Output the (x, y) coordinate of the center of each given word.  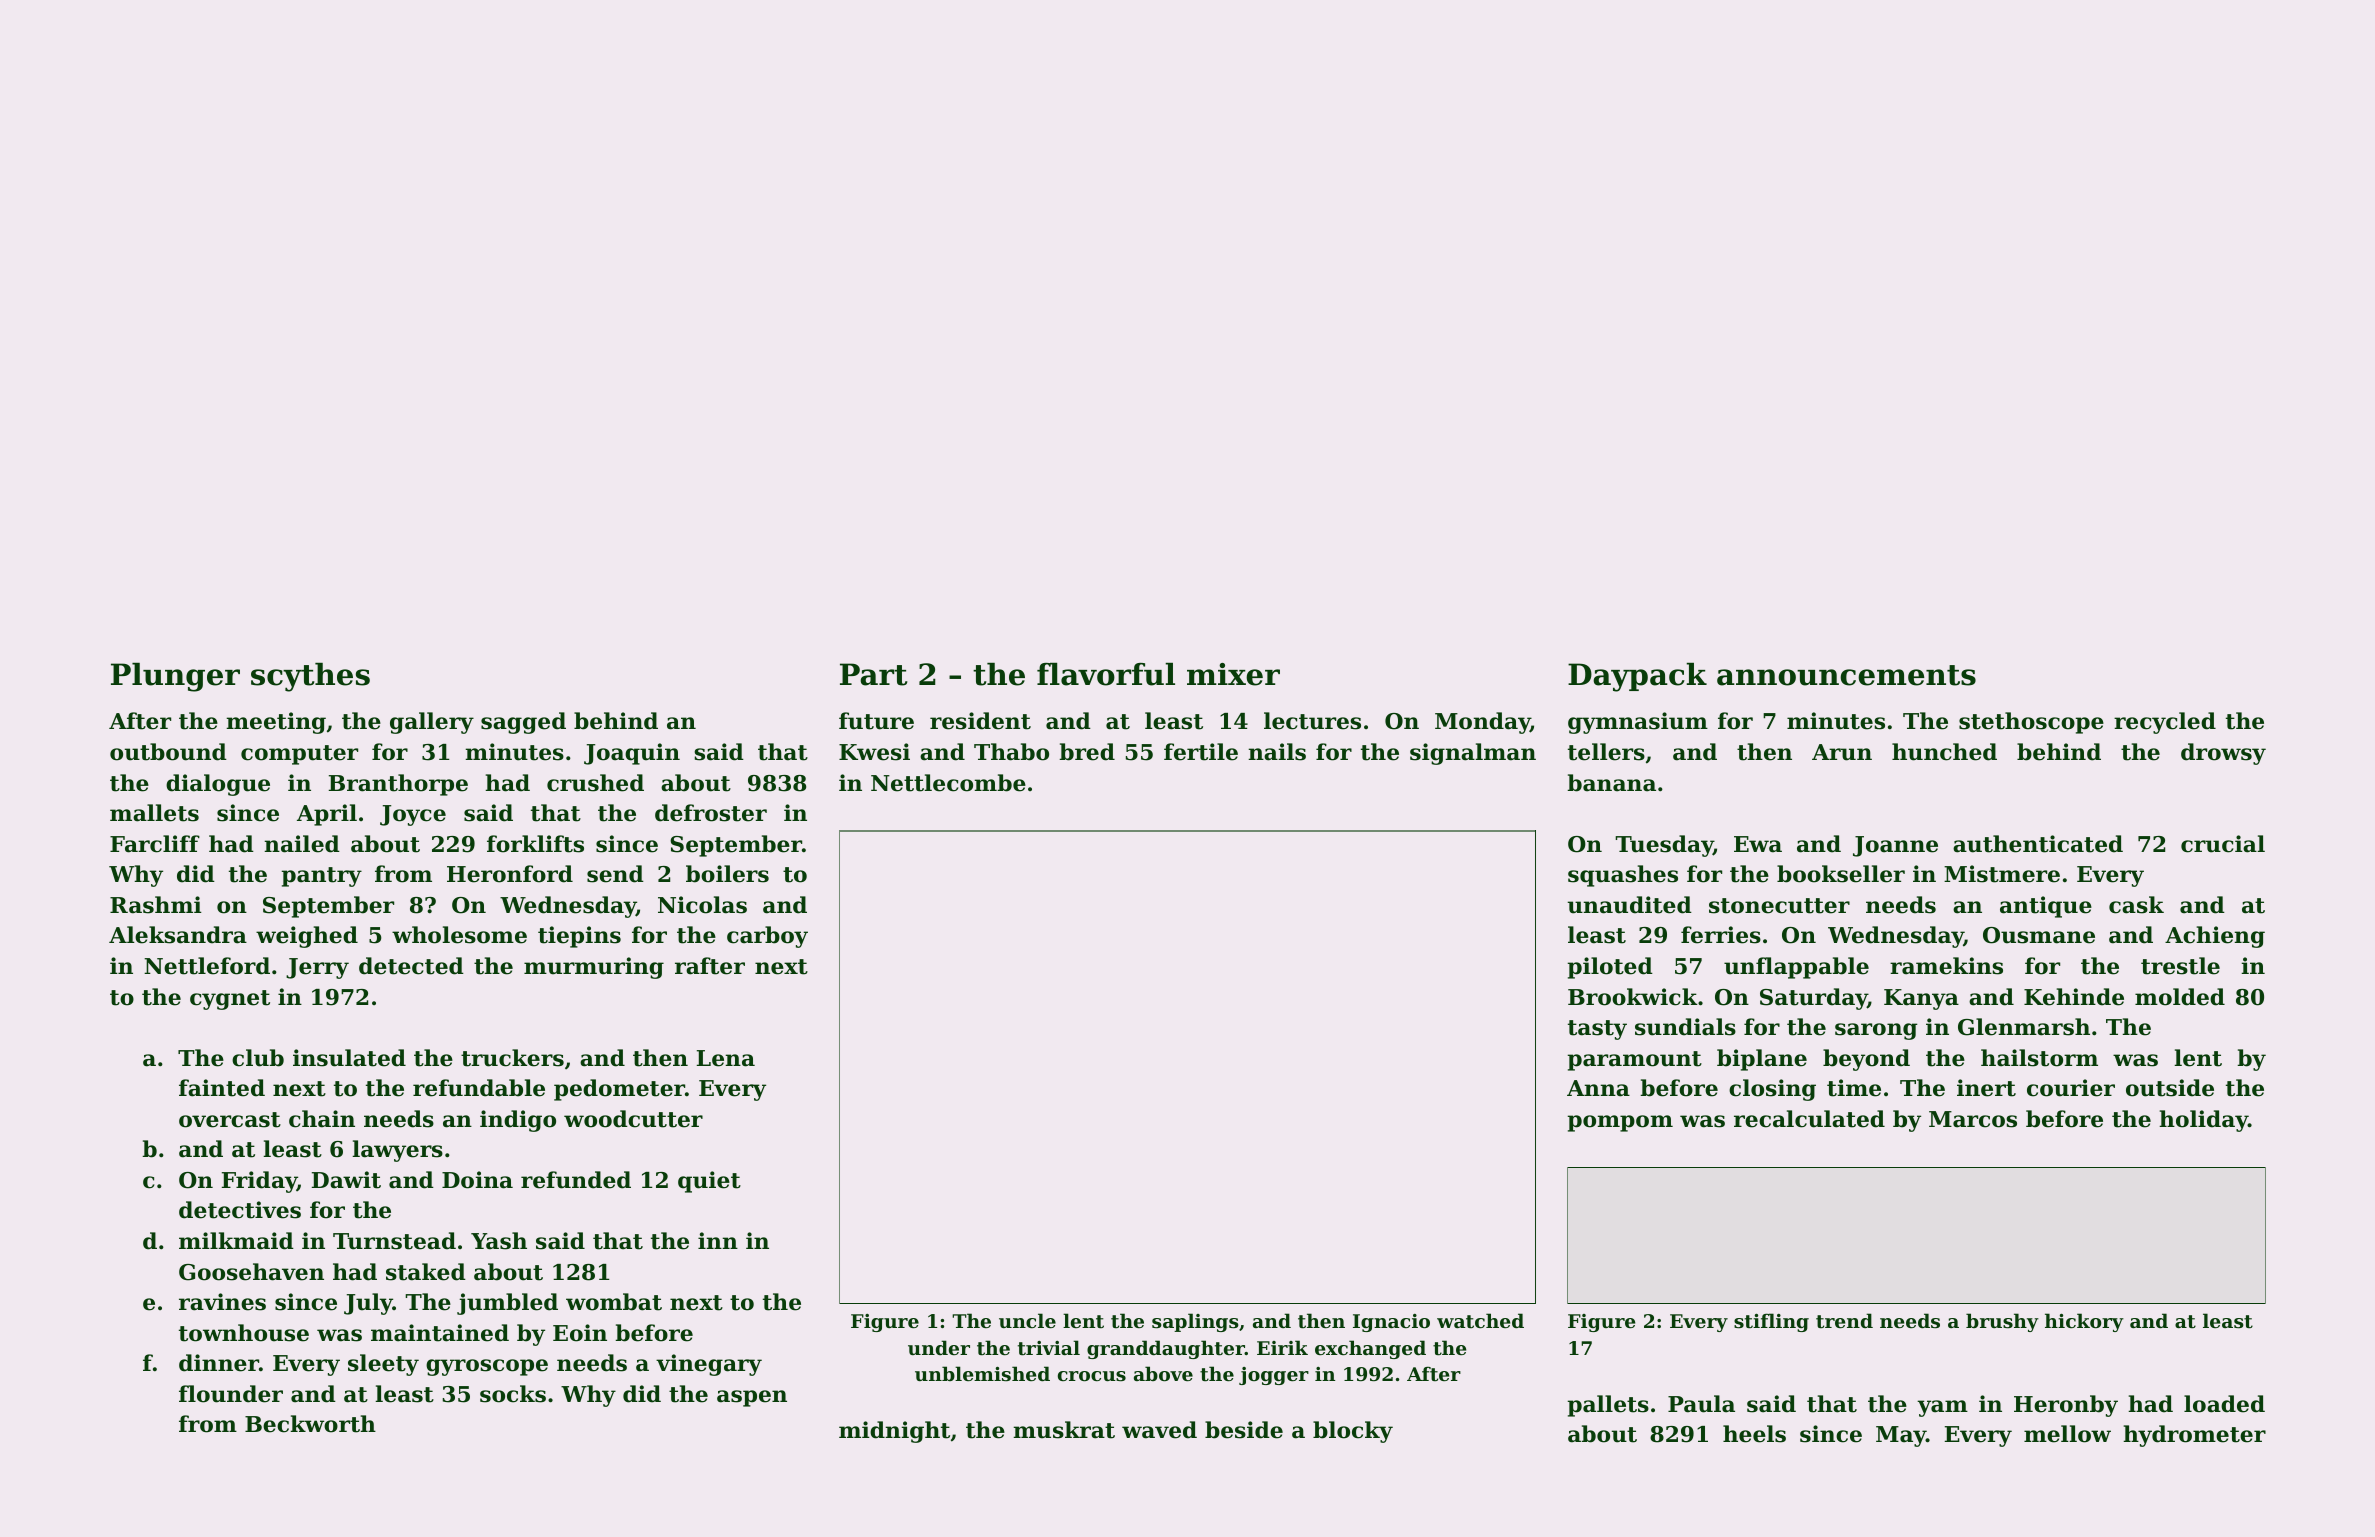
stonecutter (1779, 906)
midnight (894, 1432)
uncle (1027, 1320)
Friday (259, 1182)
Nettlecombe (948, 783)
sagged (523, 723)
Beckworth (310, 1424)
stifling (1771, 1322)
